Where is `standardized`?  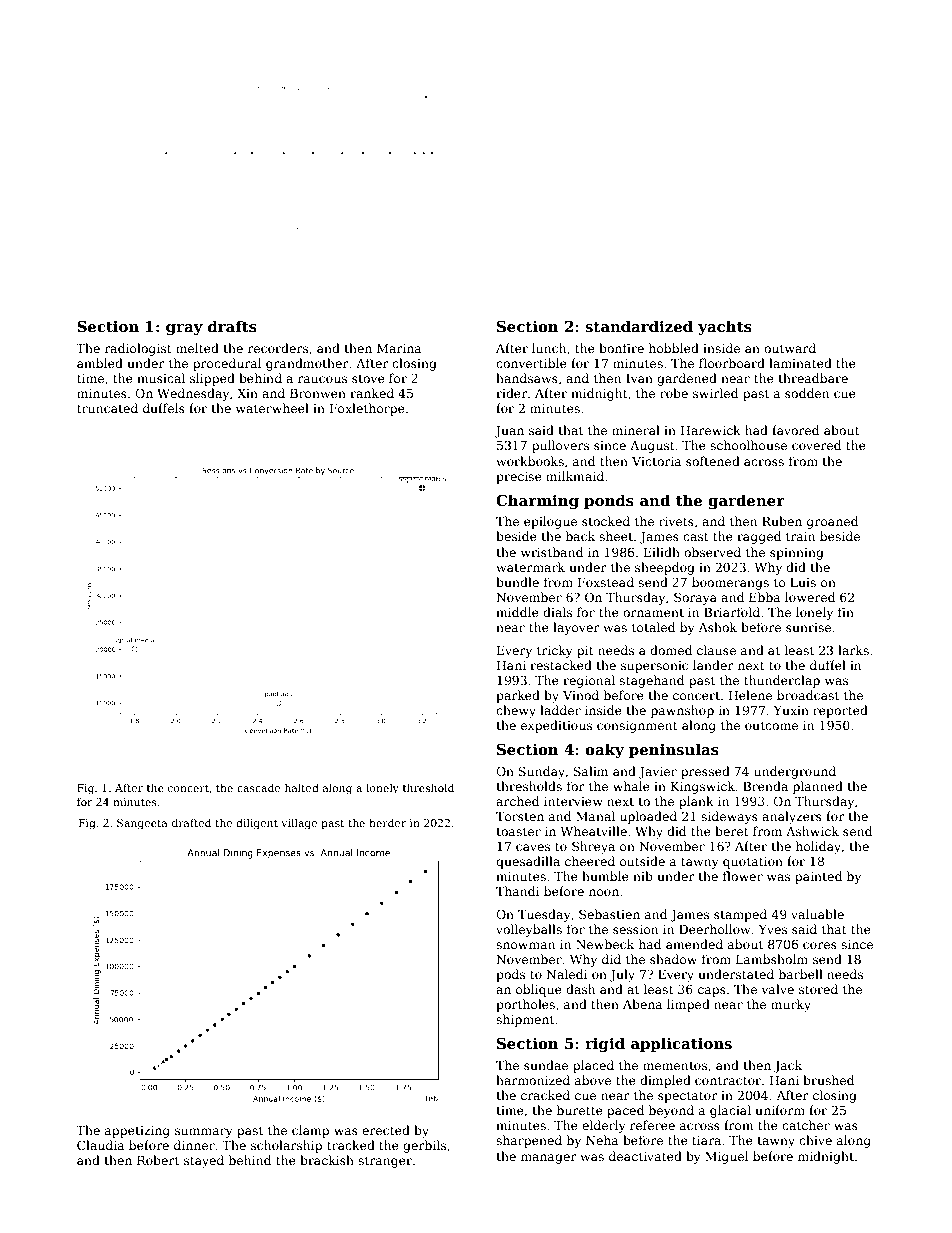
standardized is located at coordinates (639, 326).
